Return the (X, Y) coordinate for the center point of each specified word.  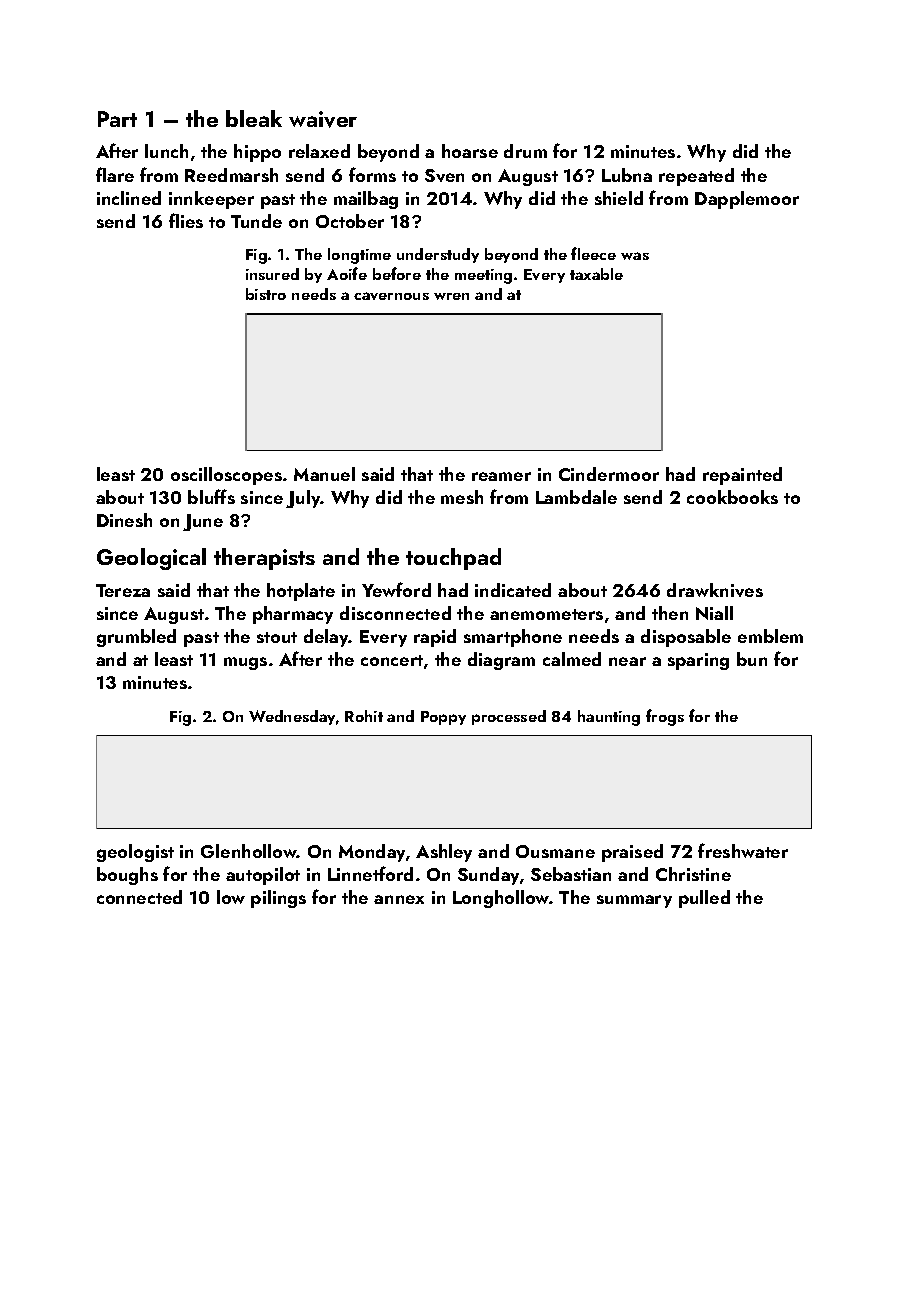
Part (117, 119)
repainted (742, 476)
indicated (513, 590)
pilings (278, 899)
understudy (438, 255)
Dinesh (124, 520)
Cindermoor (609, 474)
